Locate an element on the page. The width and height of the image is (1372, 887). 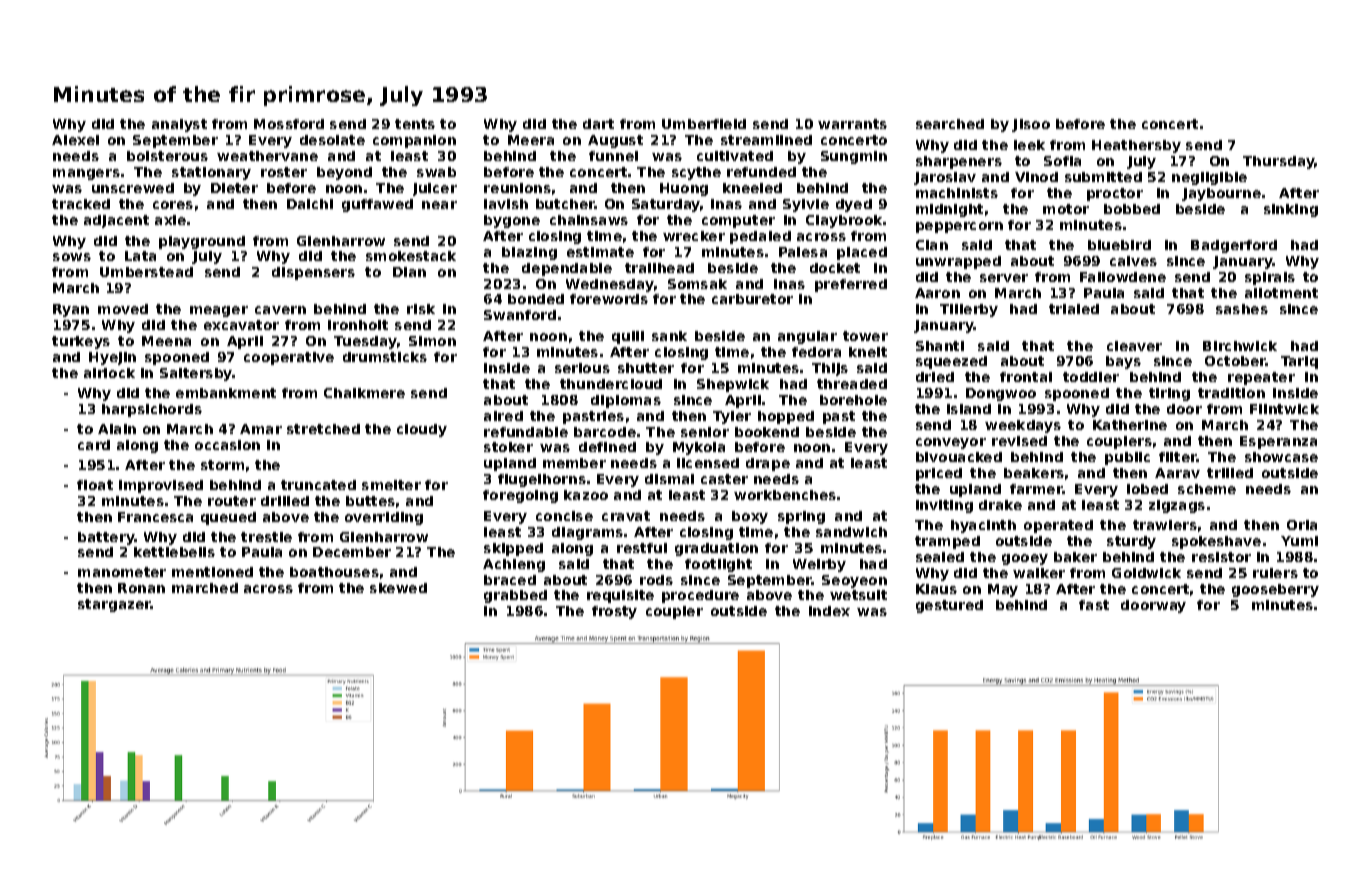
Ironholt is located at coordinates (358, 325).
